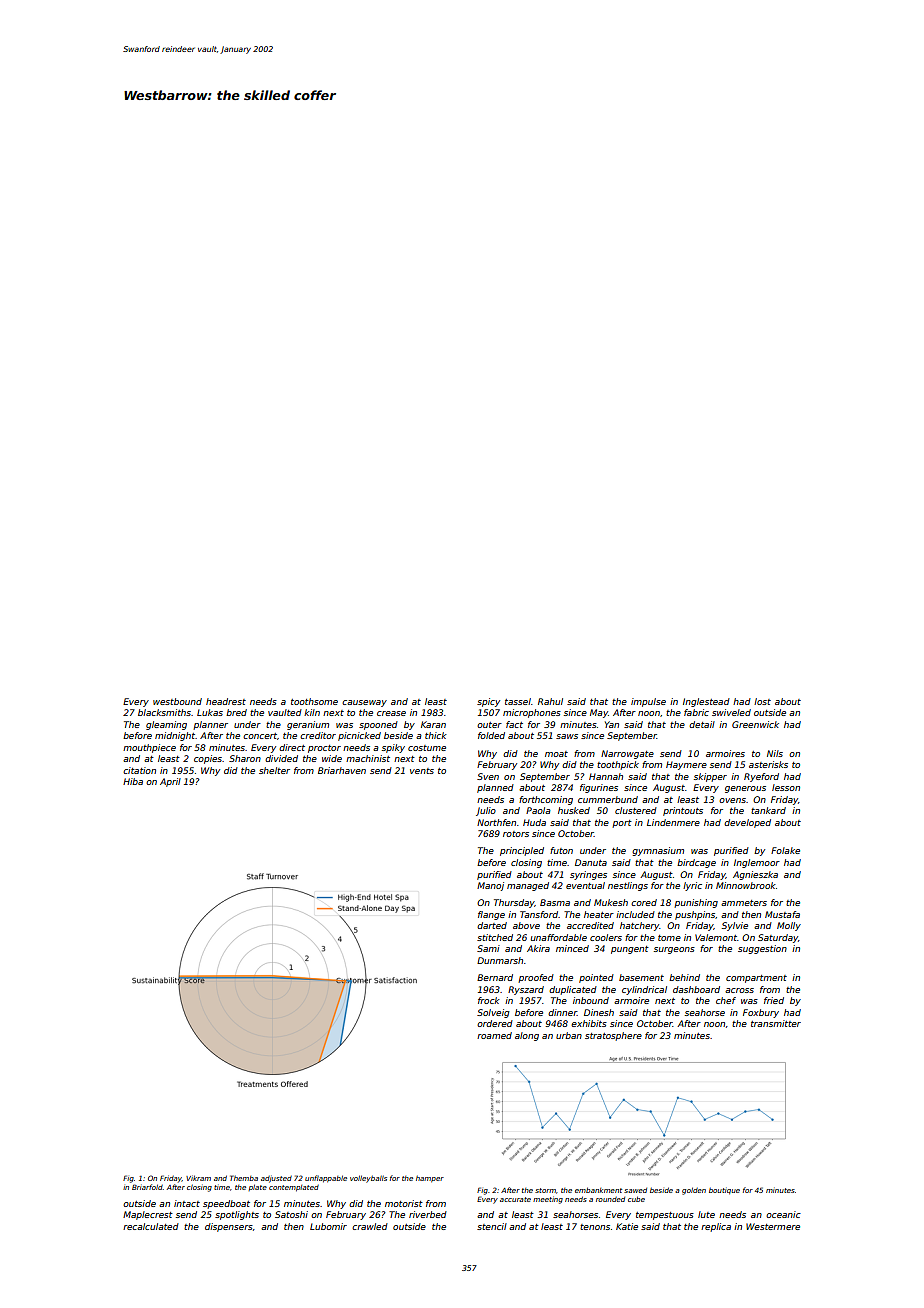 This page has width=924, height=1308. Describe the element at coordinates (422, 771) in the page. I see `vents` at that location.
